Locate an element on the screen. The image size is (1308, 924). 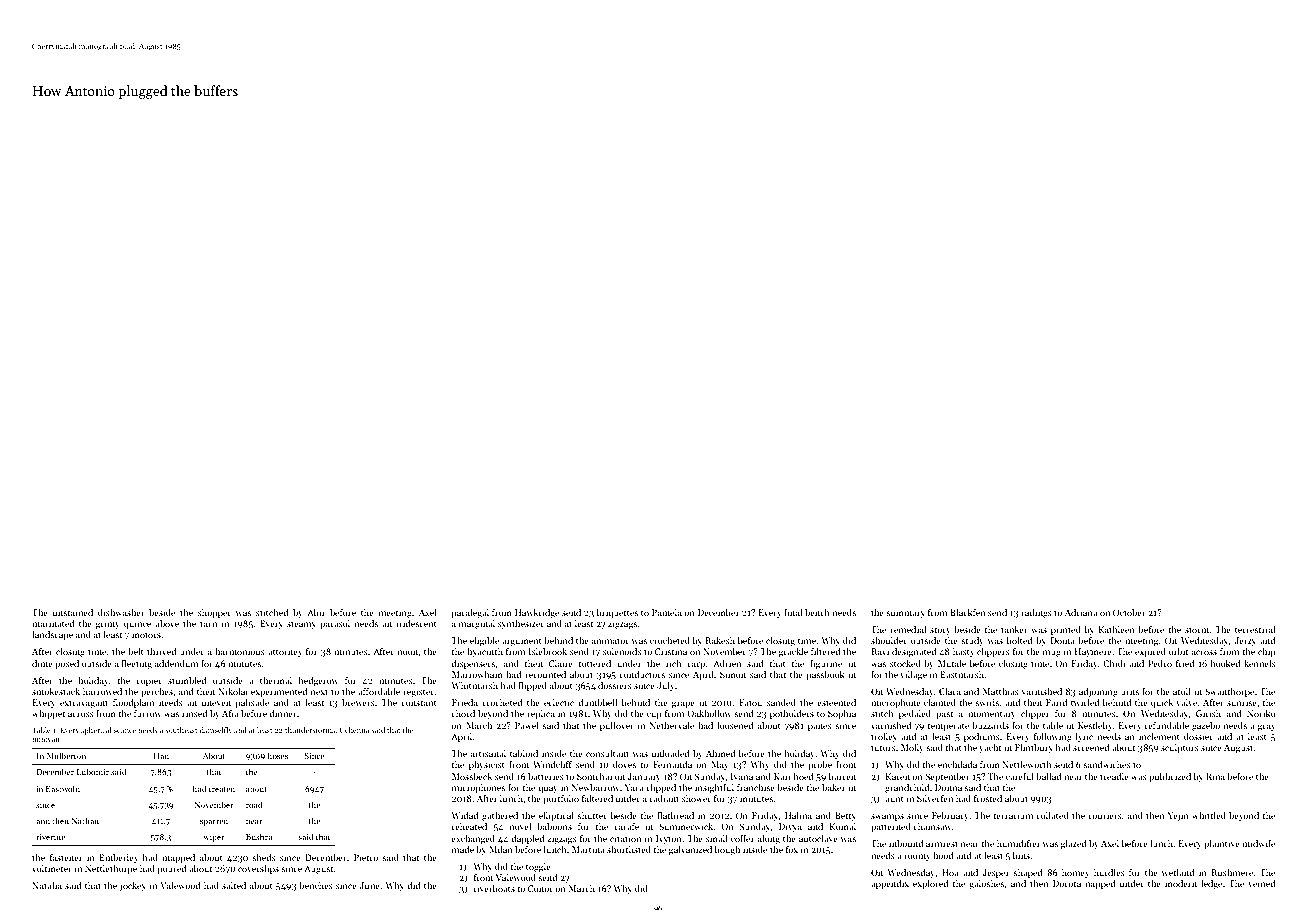
June is located at coordinates (370, 885).
